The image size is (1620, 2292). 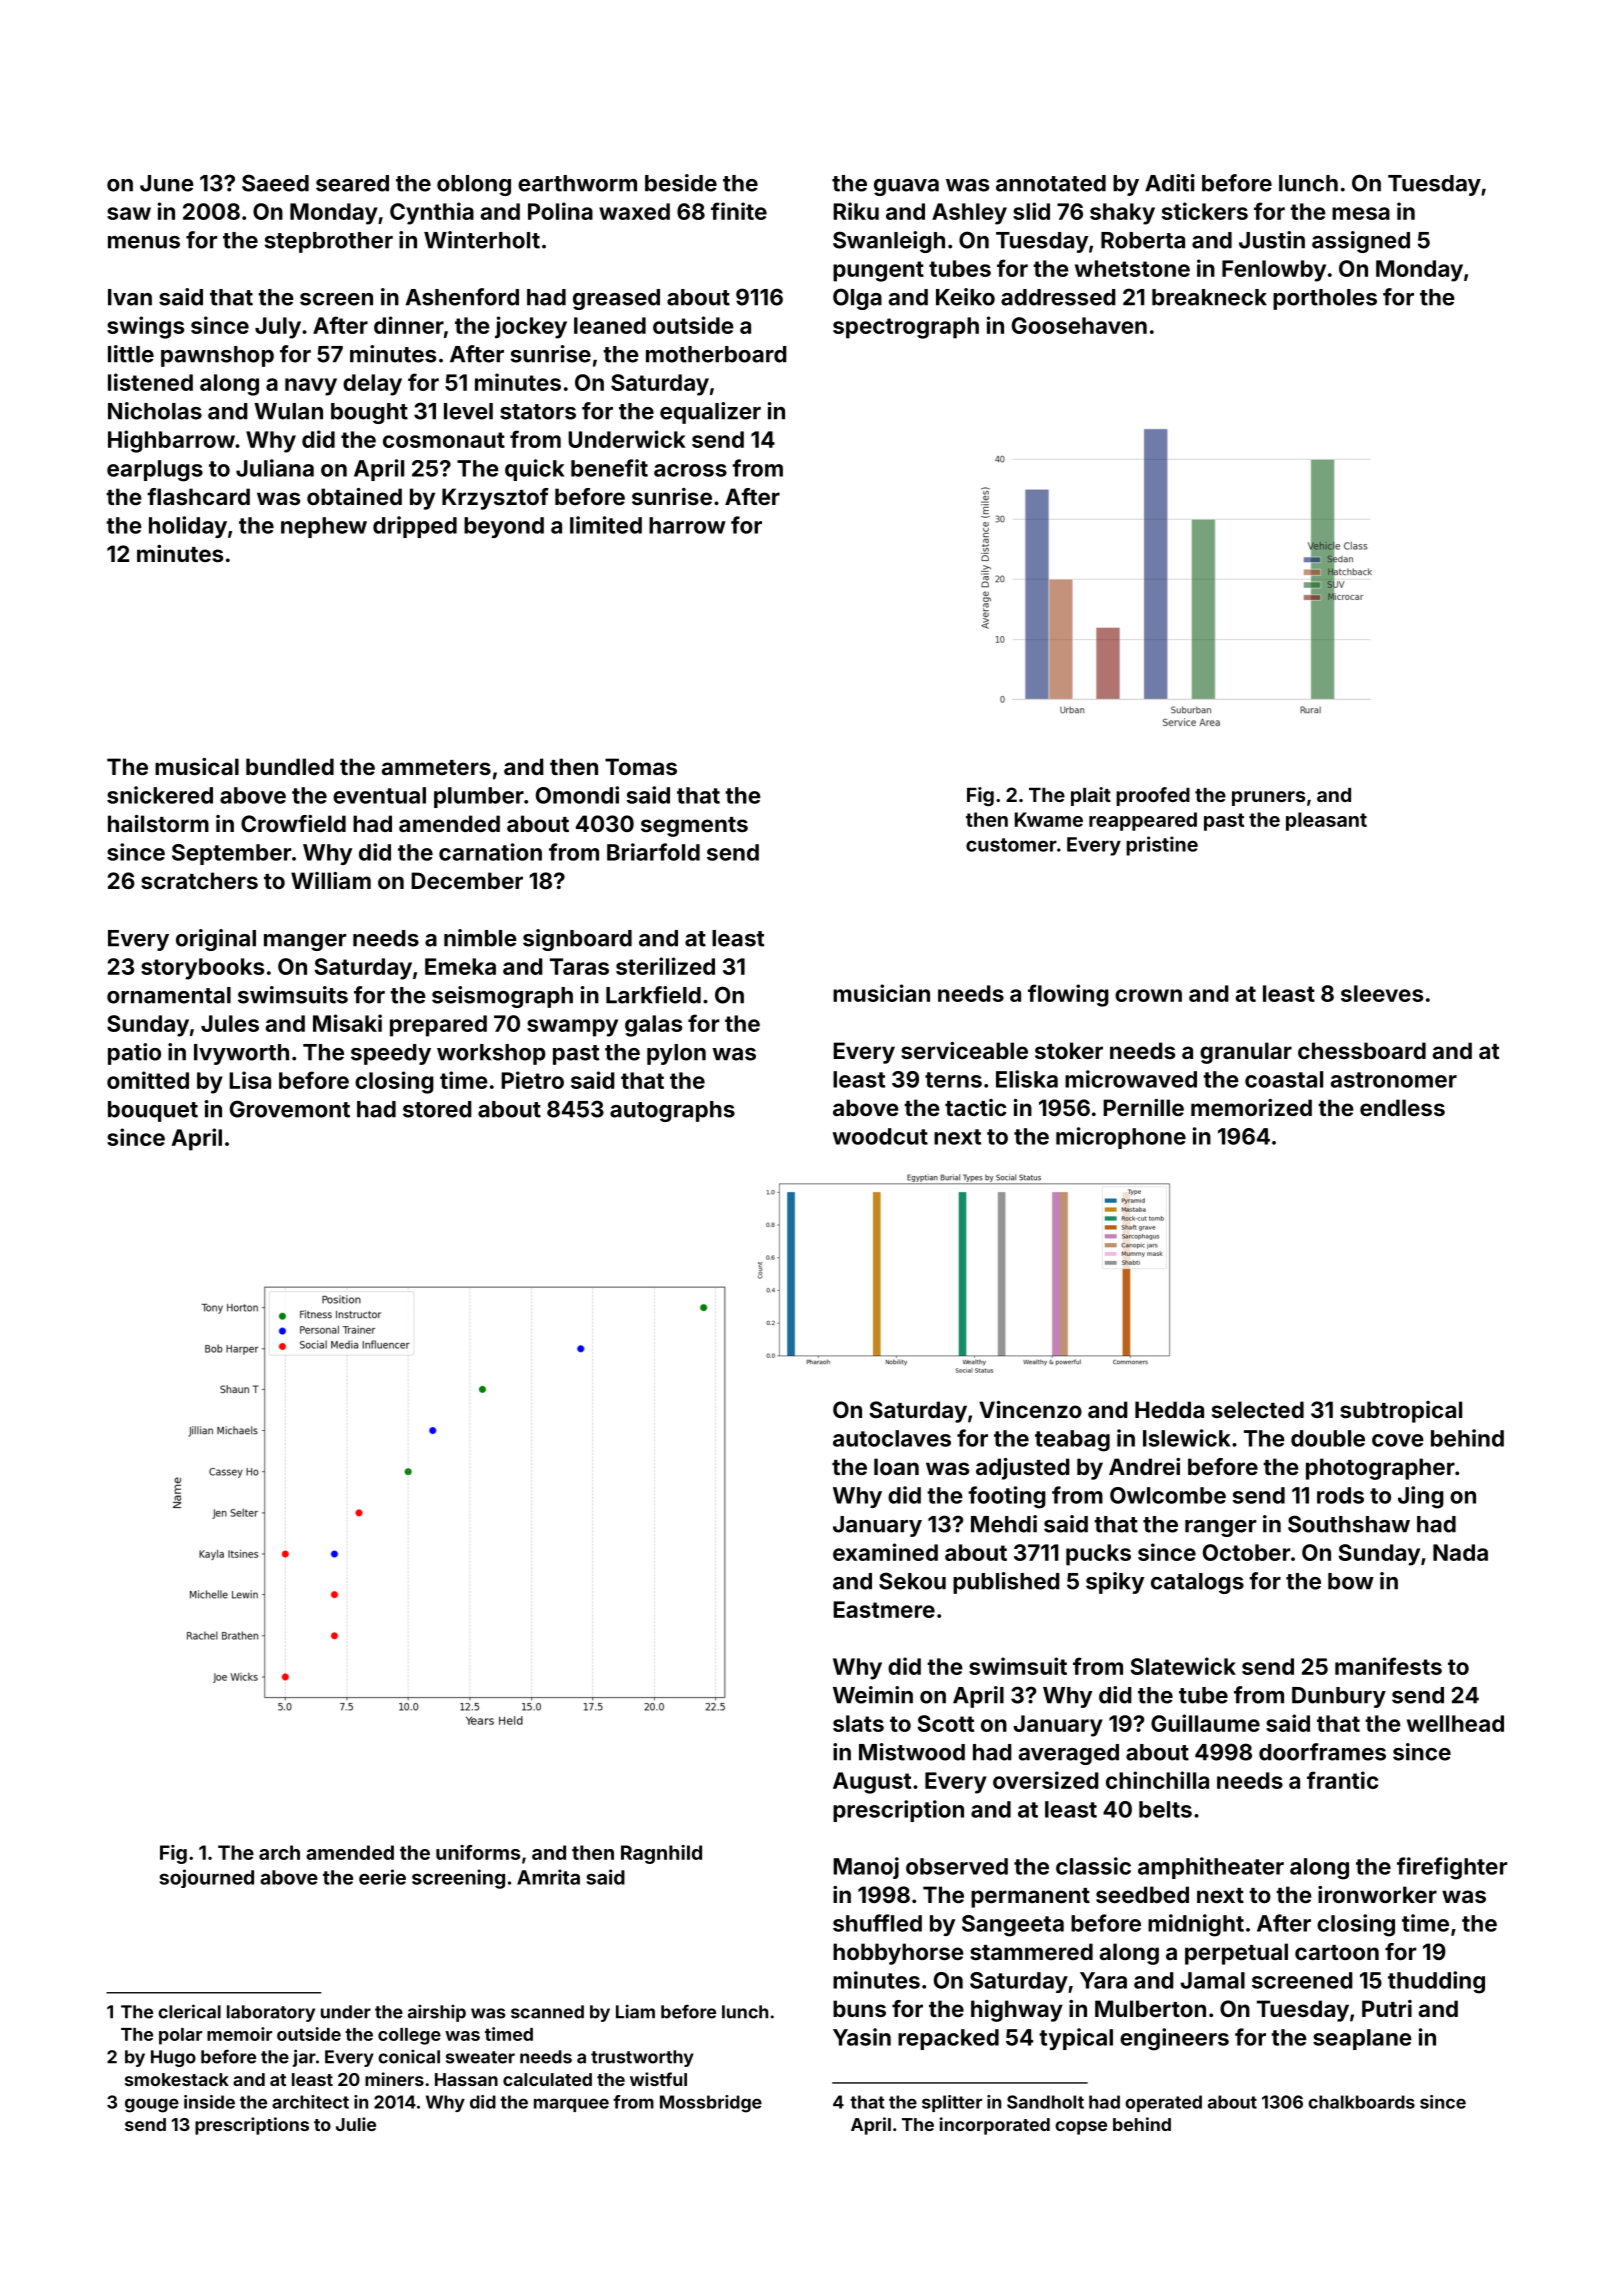 I want to click on Saeed, so click(x=275, y=183).
